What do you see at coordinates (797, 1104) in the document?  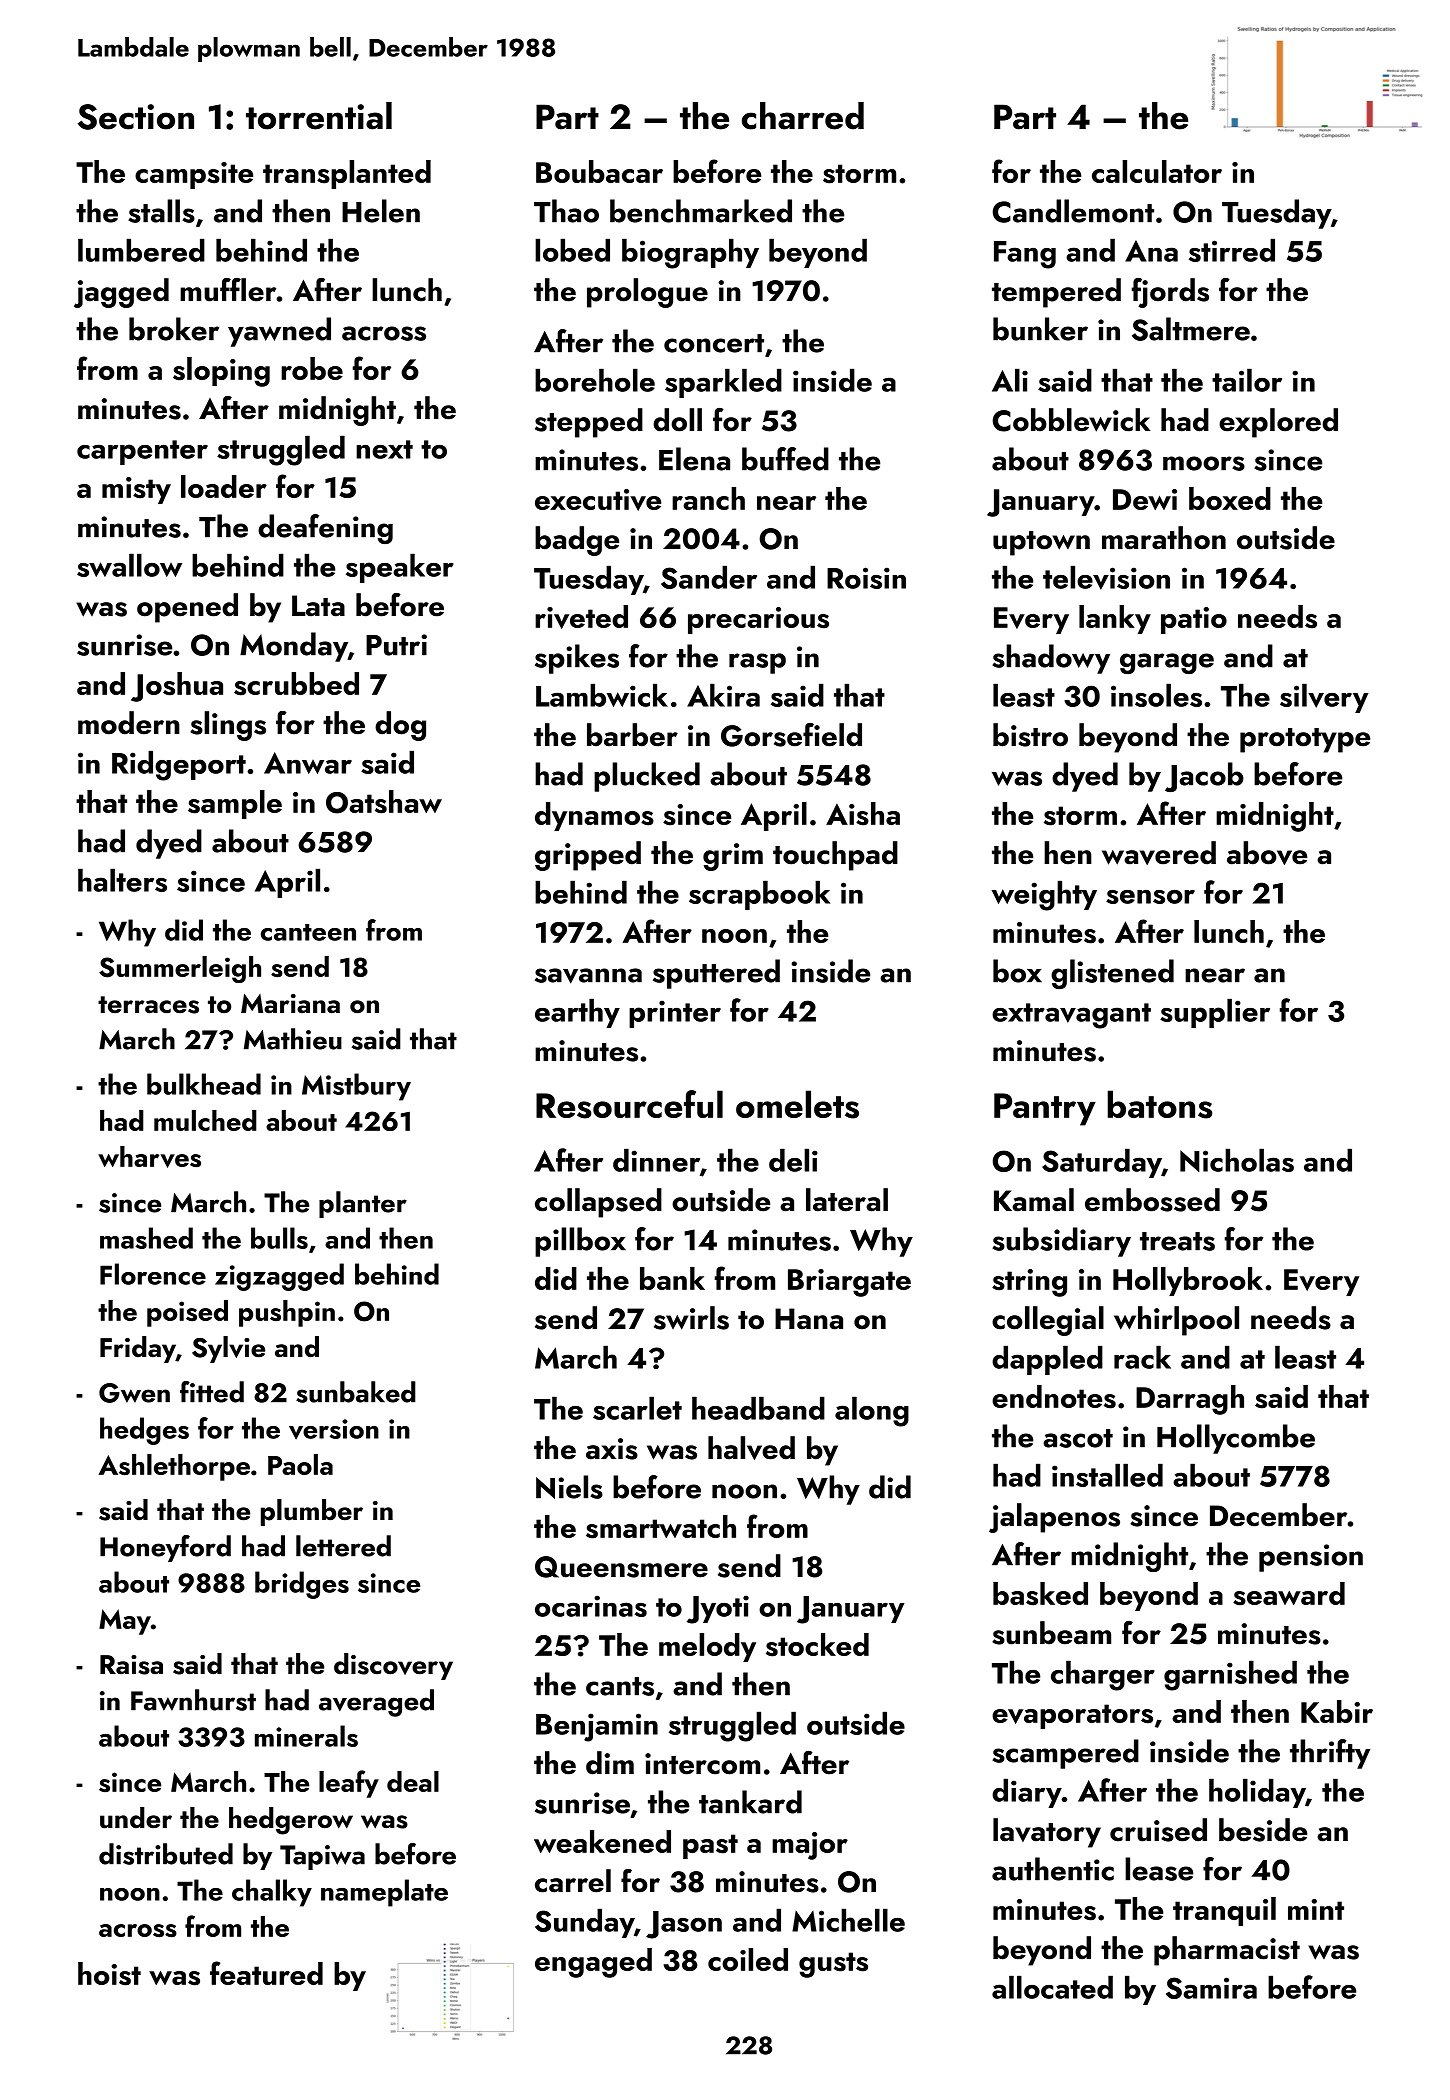 I see `omelets` at bounding box center [797, 1104].
